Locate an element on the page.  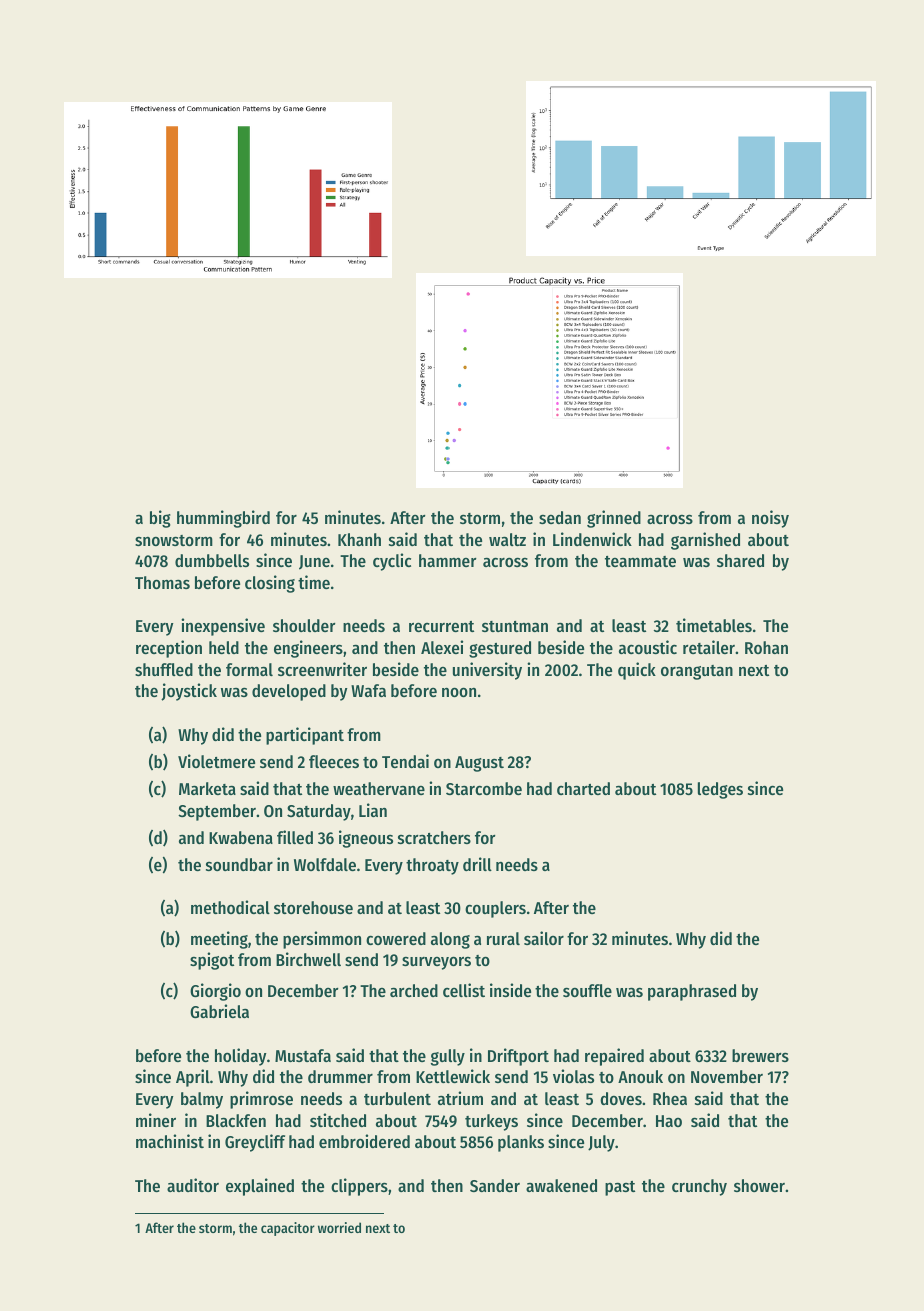
Marketa is located at coordinates (207, 788).
